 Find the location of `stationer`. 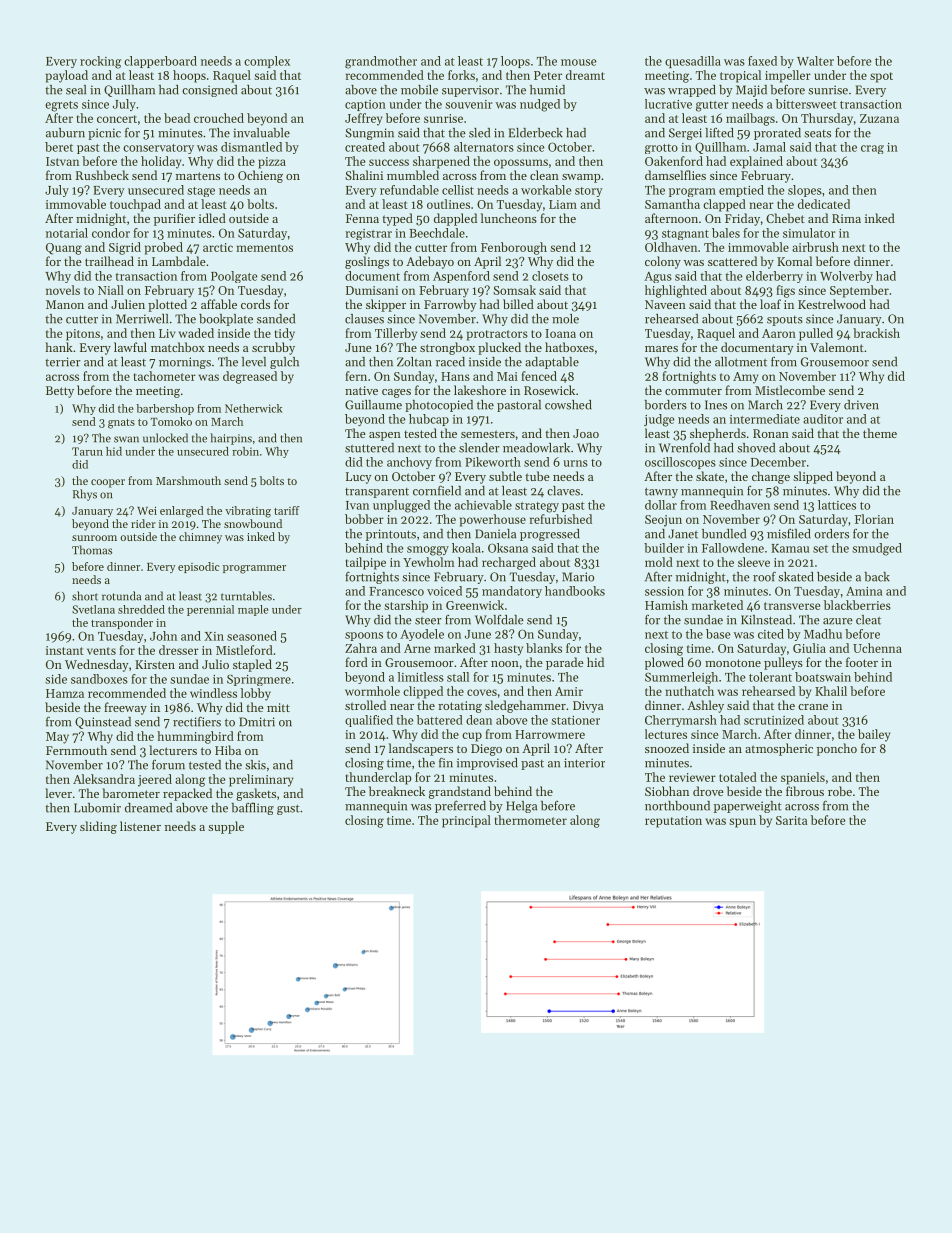

stationer is located at coordinates (575, 720).
